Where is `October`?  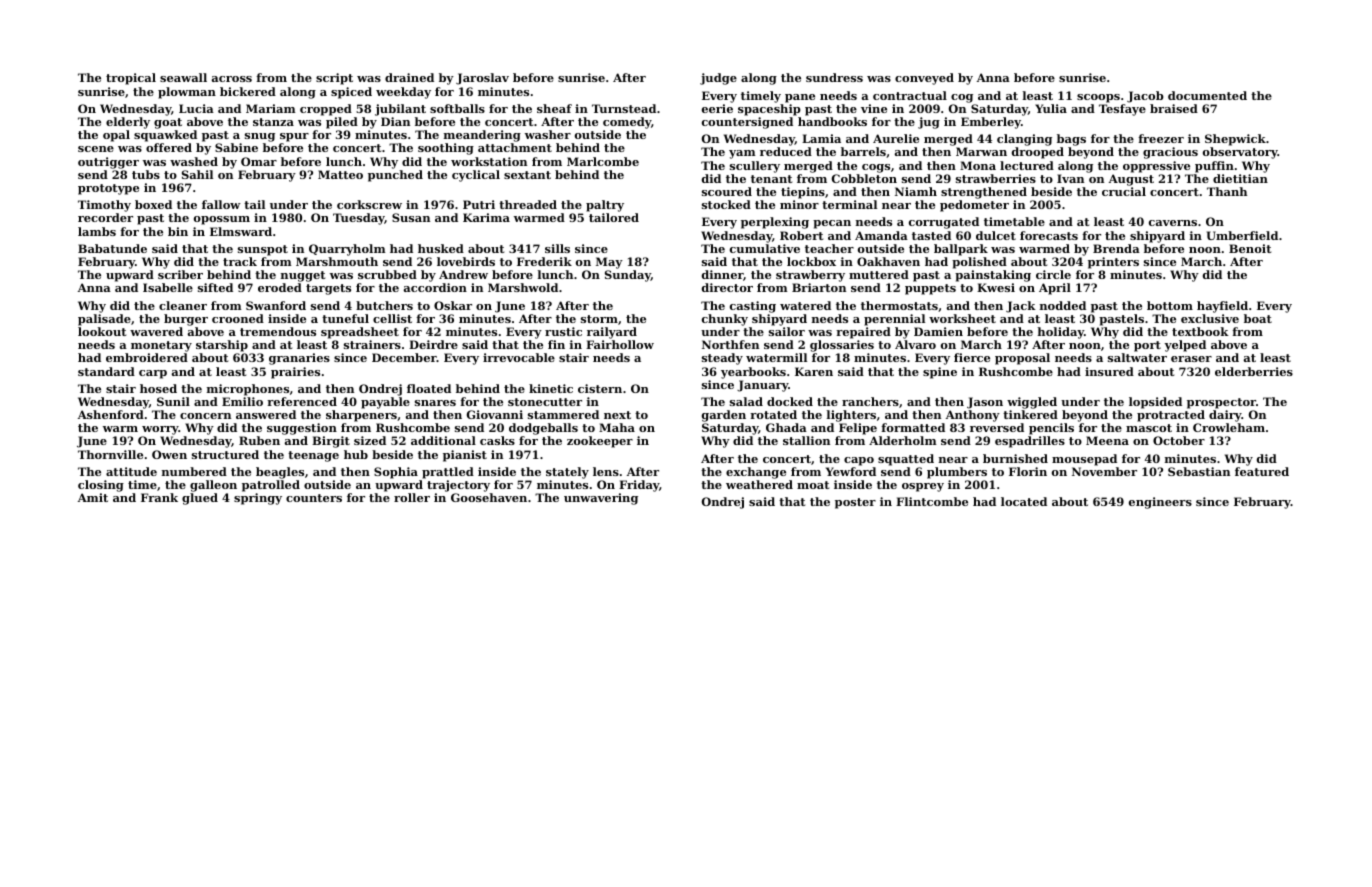 October is located at coordinates (1179, 440).
